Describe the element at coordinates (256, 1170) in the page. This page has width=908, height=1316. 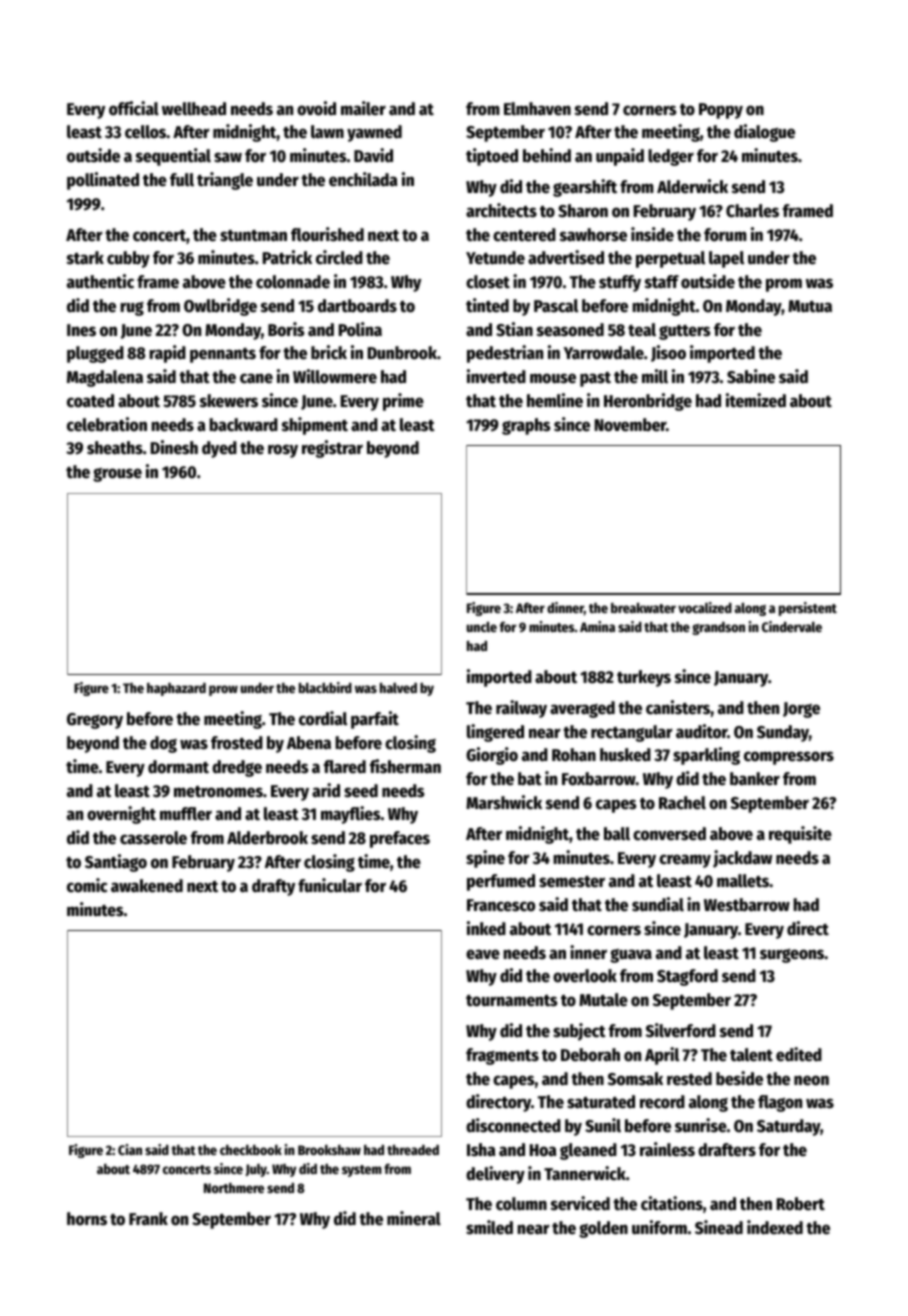
I see `July` at that location.
